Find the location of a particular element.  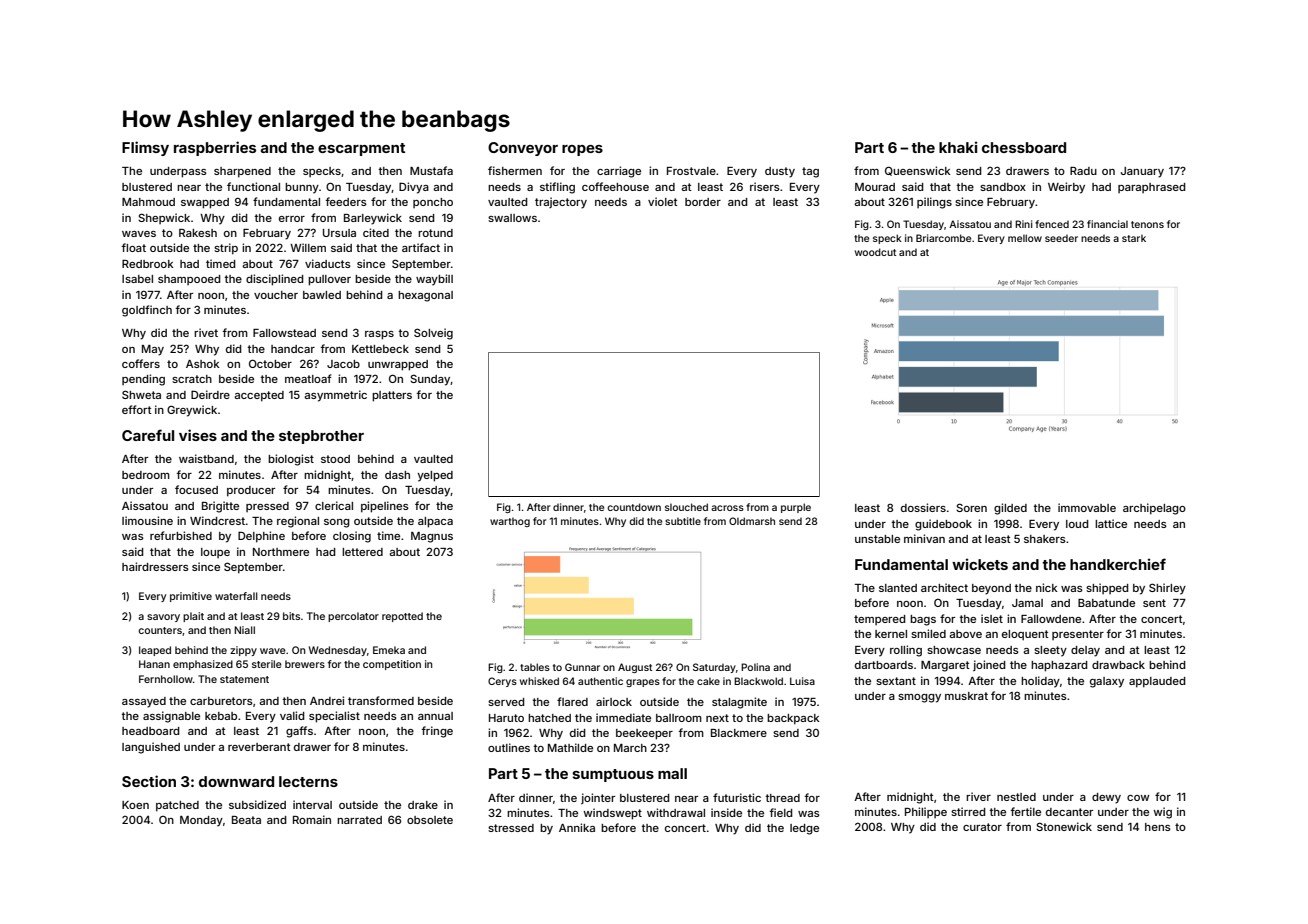

holiday is located at coordinates (1040, 682).
